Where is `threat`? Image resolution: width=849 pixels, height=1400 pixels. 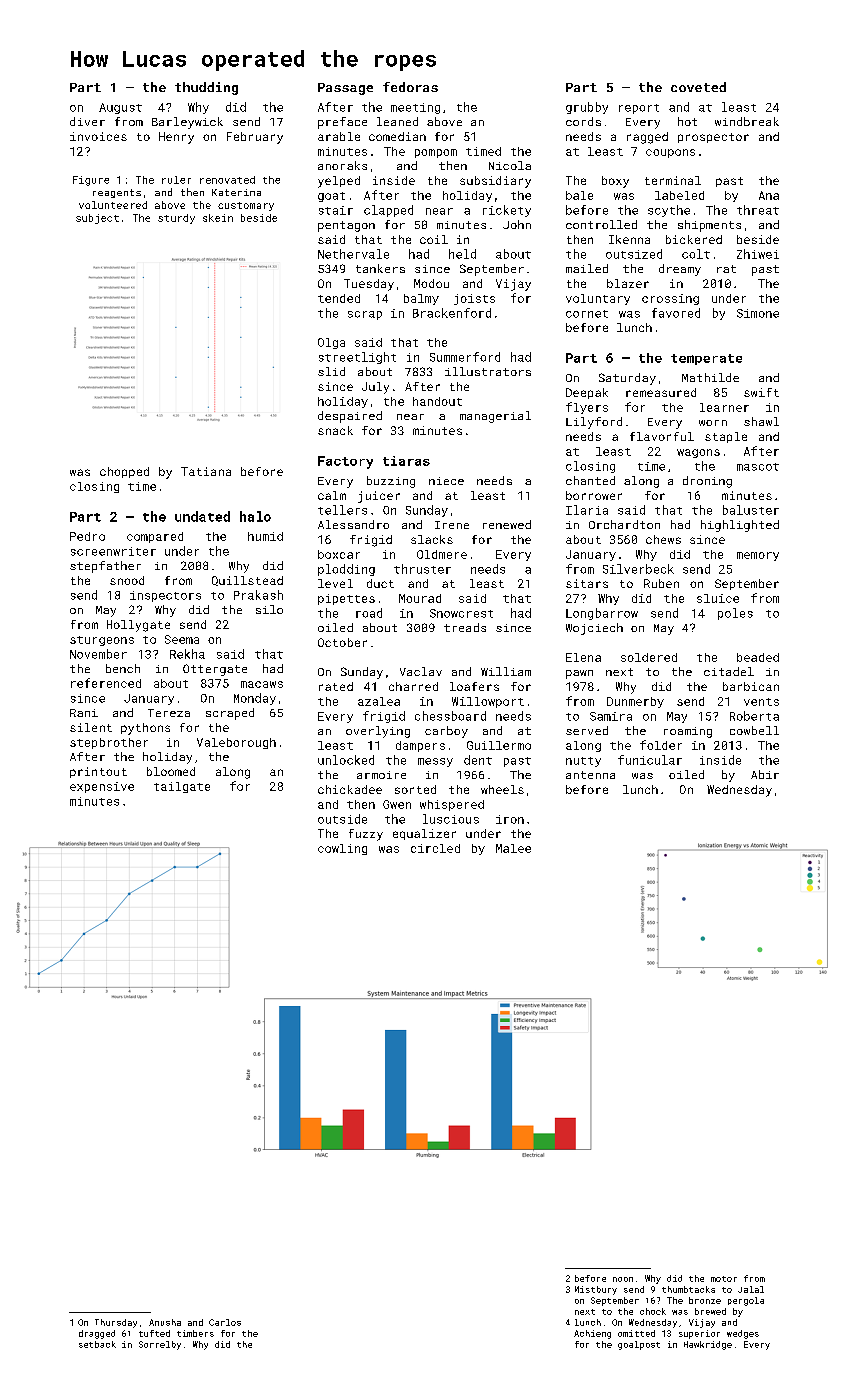
threat is located at coordinates (758, 210).
